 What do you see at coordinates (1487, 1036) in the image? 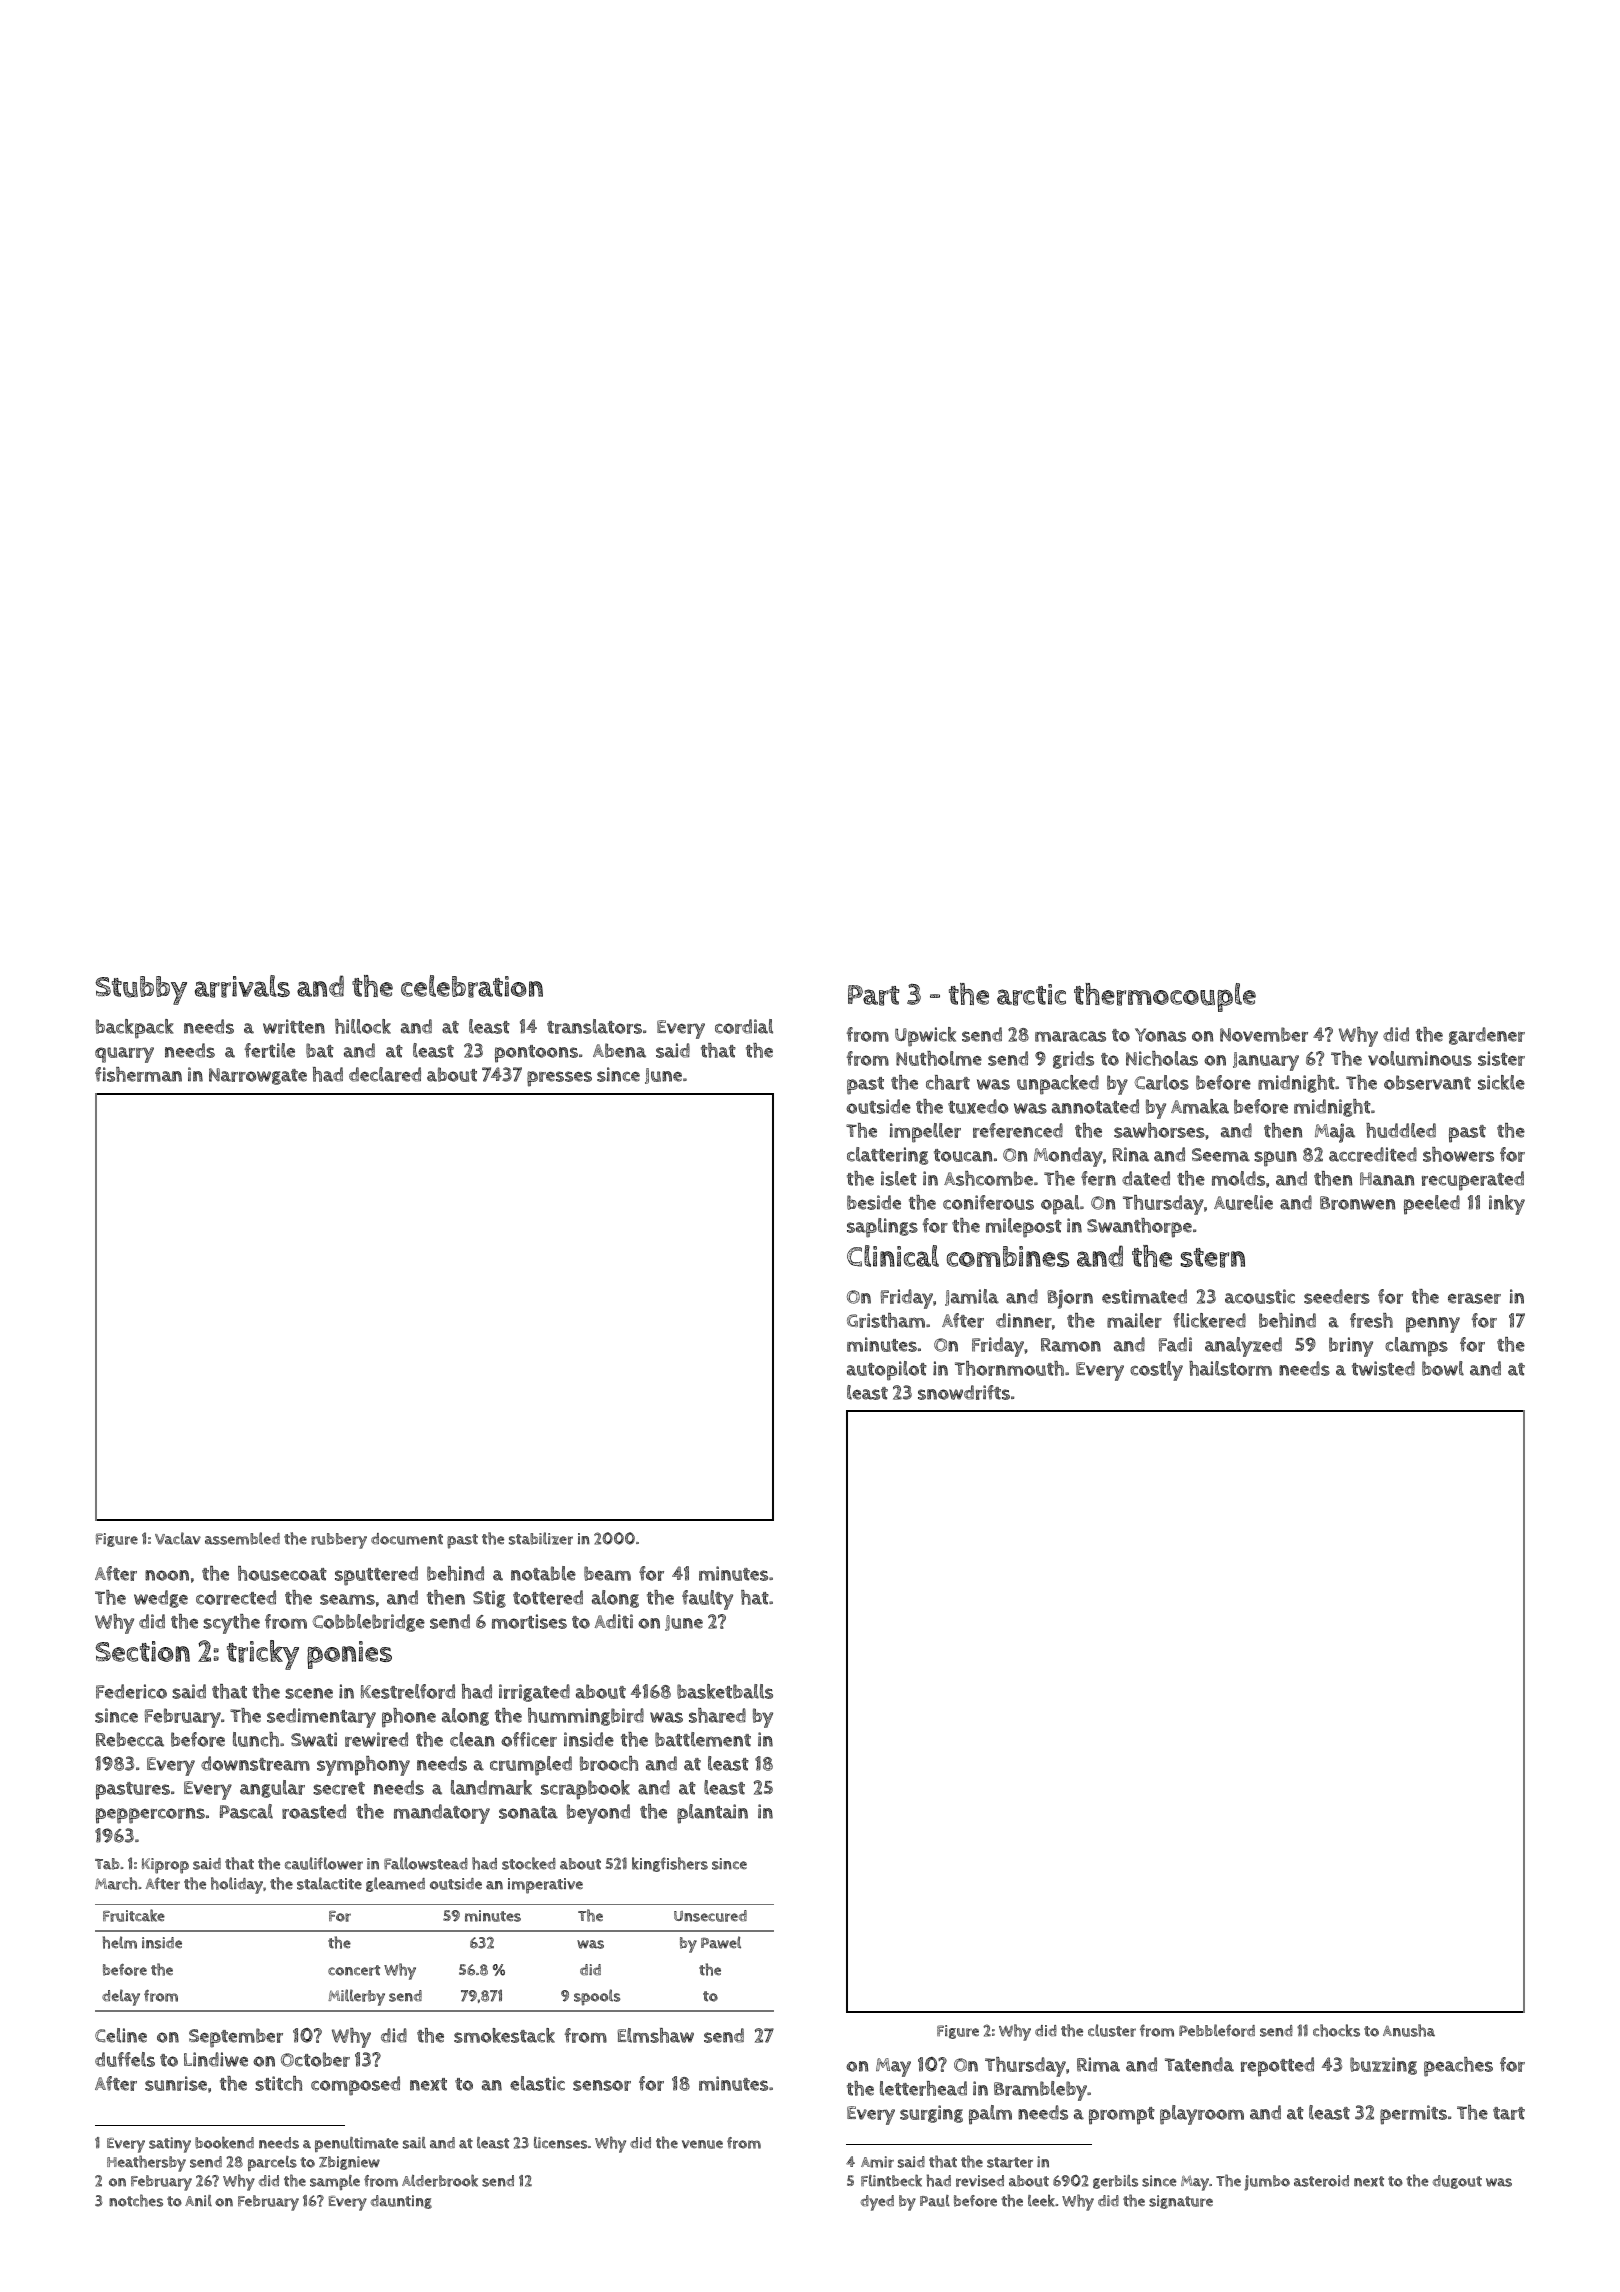
I see `gardener` at bounding box center [1487, 1036].
